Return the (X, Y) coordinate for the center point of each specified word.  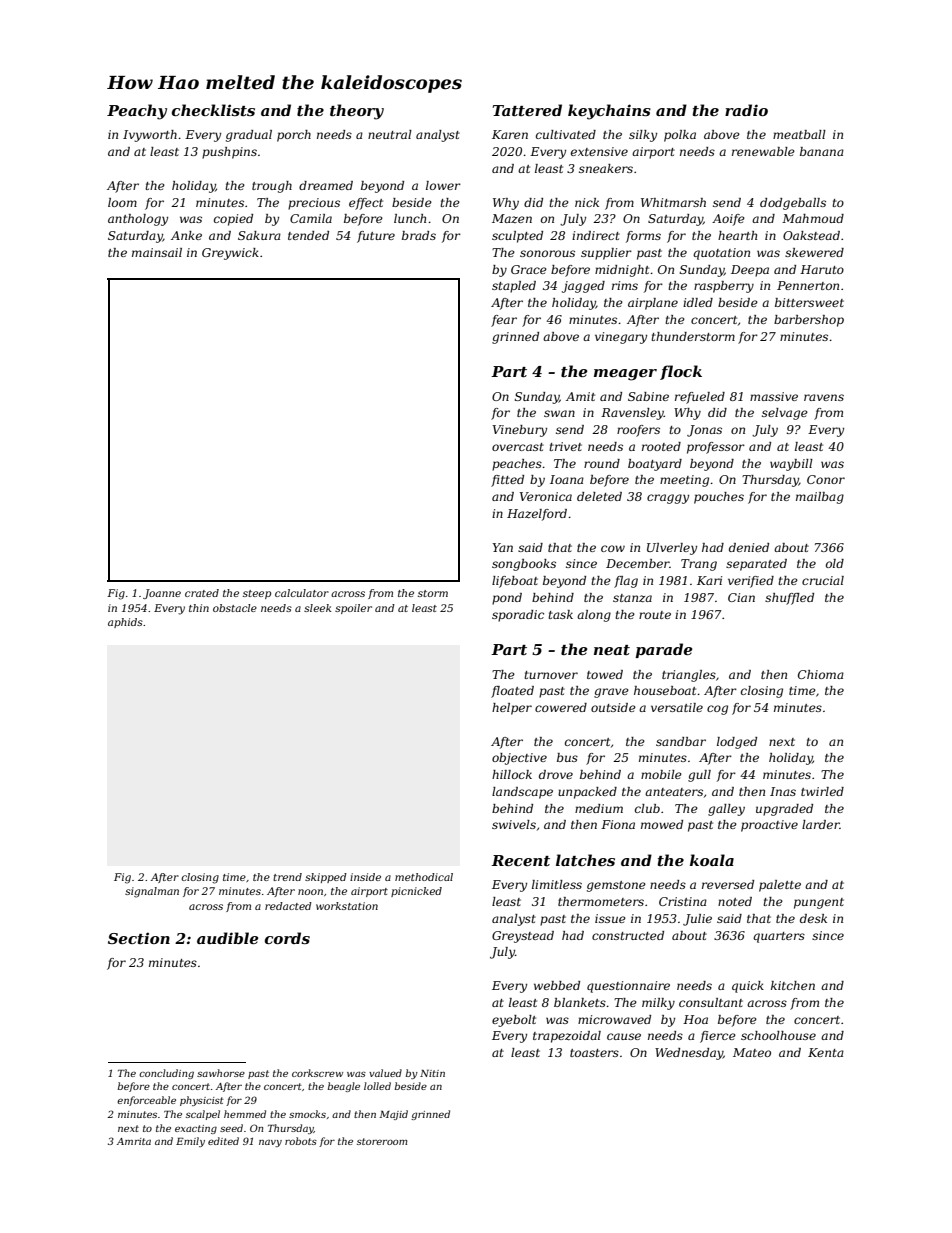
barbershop (809, 321)
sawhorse (221, 1073)
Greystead (523, 937)
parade (663, 650)
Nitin (432, 1073)
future (376, 237)
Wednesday (689, 1054)
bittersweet (809, 302)
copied (233, 220)
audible (227, 938)
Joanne (162, 594)
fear (504, 321)
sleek (317, 608)
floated (512, 692)
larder (821, 824)
